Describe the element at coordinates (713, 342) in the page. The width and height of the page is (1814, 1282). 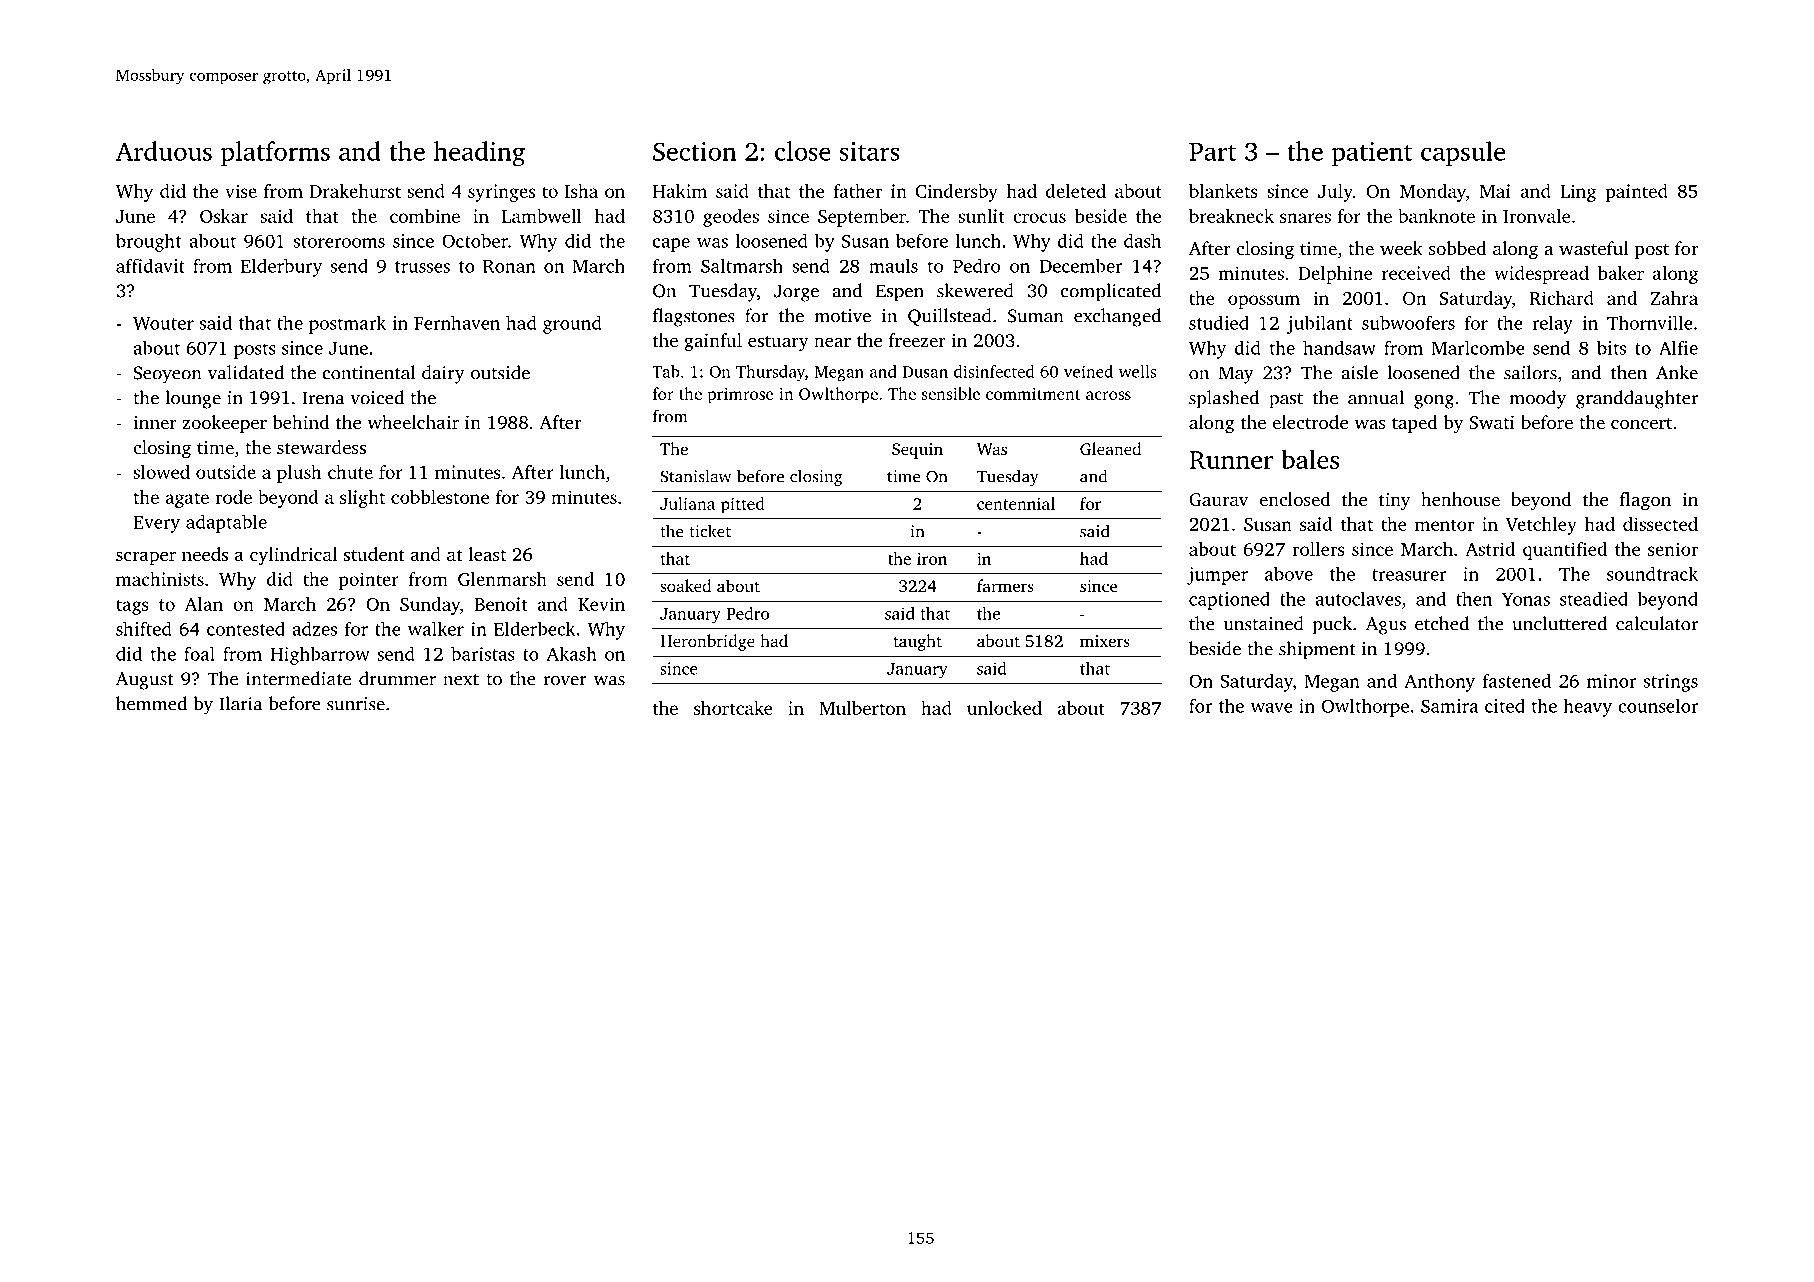
I see `gainful` at that location.
